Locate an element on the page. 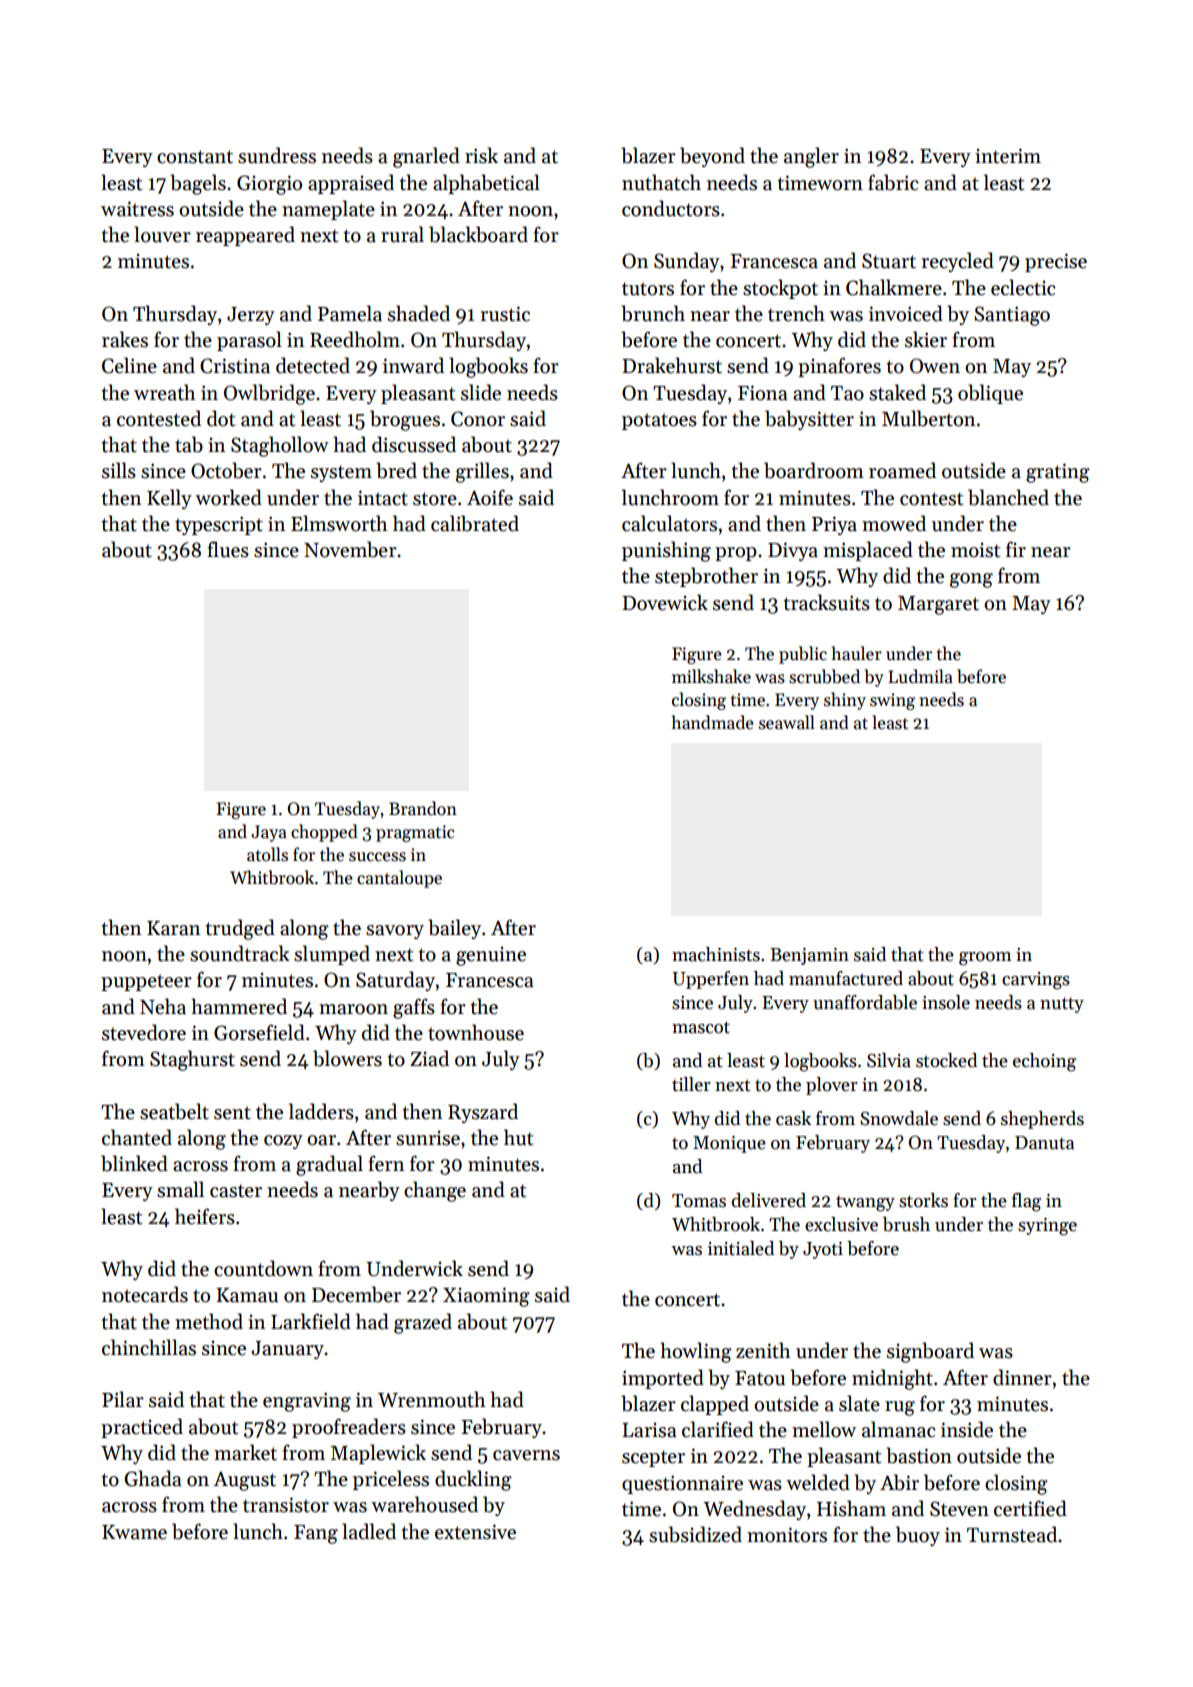 Image resolution: width=1193 pixels, height=1687 pixels. chinchillas is located at coordinates (149, 1347).
